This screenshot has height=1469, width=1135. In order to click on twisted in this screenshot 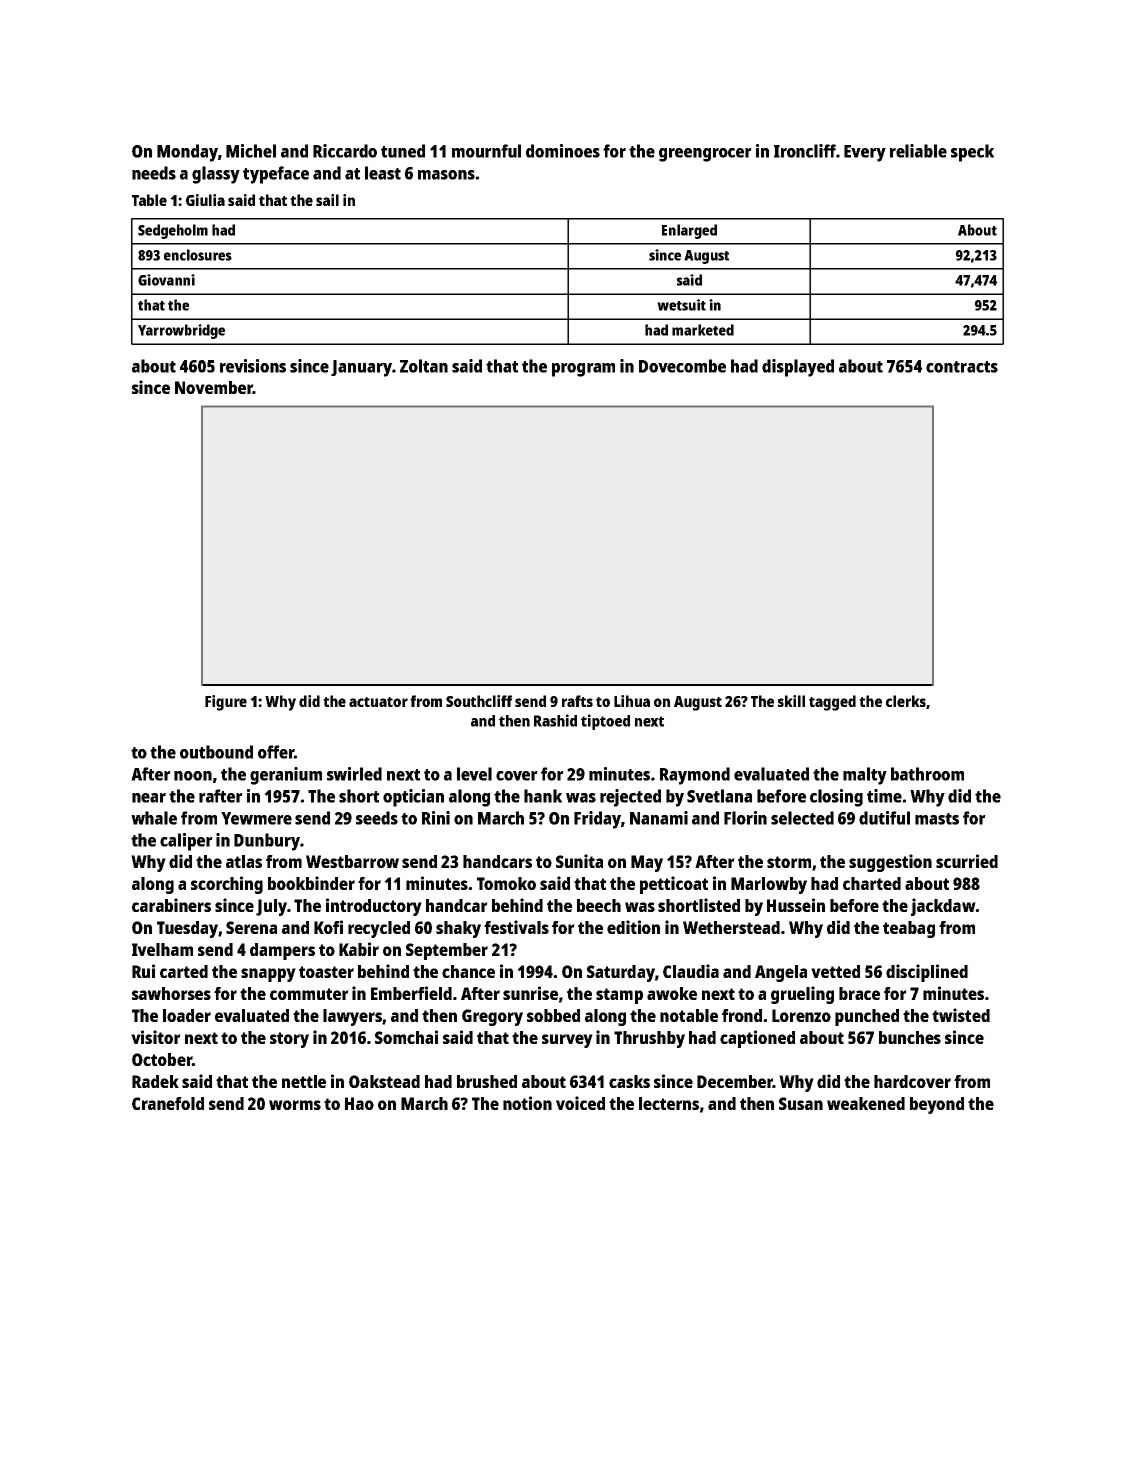, I will do `click(961, 1015)`.
